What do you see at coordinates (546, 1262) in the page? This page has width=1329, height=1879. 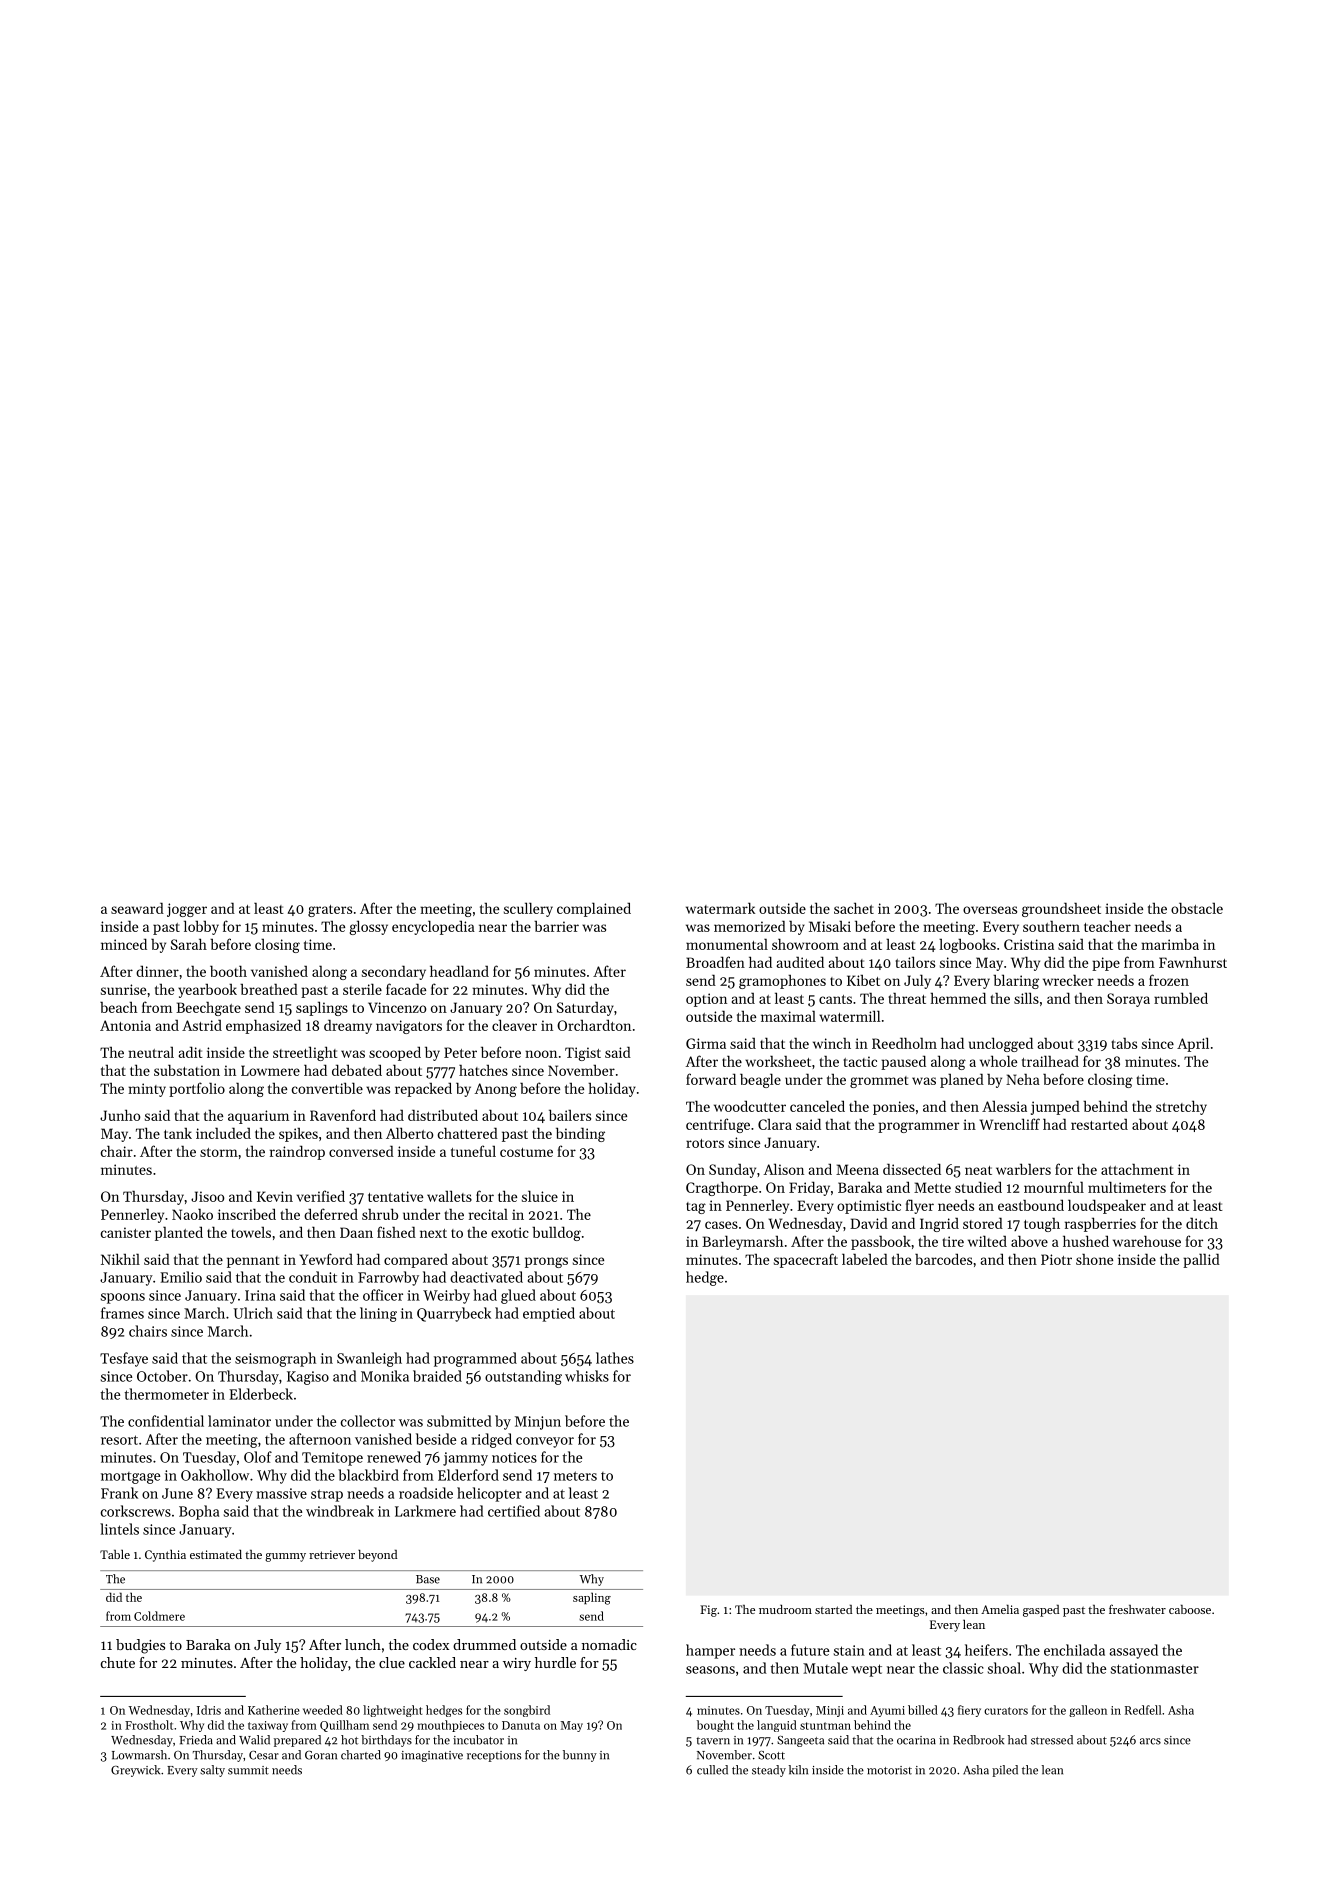 I see `prongs` at bounding box center [546, 1262].
